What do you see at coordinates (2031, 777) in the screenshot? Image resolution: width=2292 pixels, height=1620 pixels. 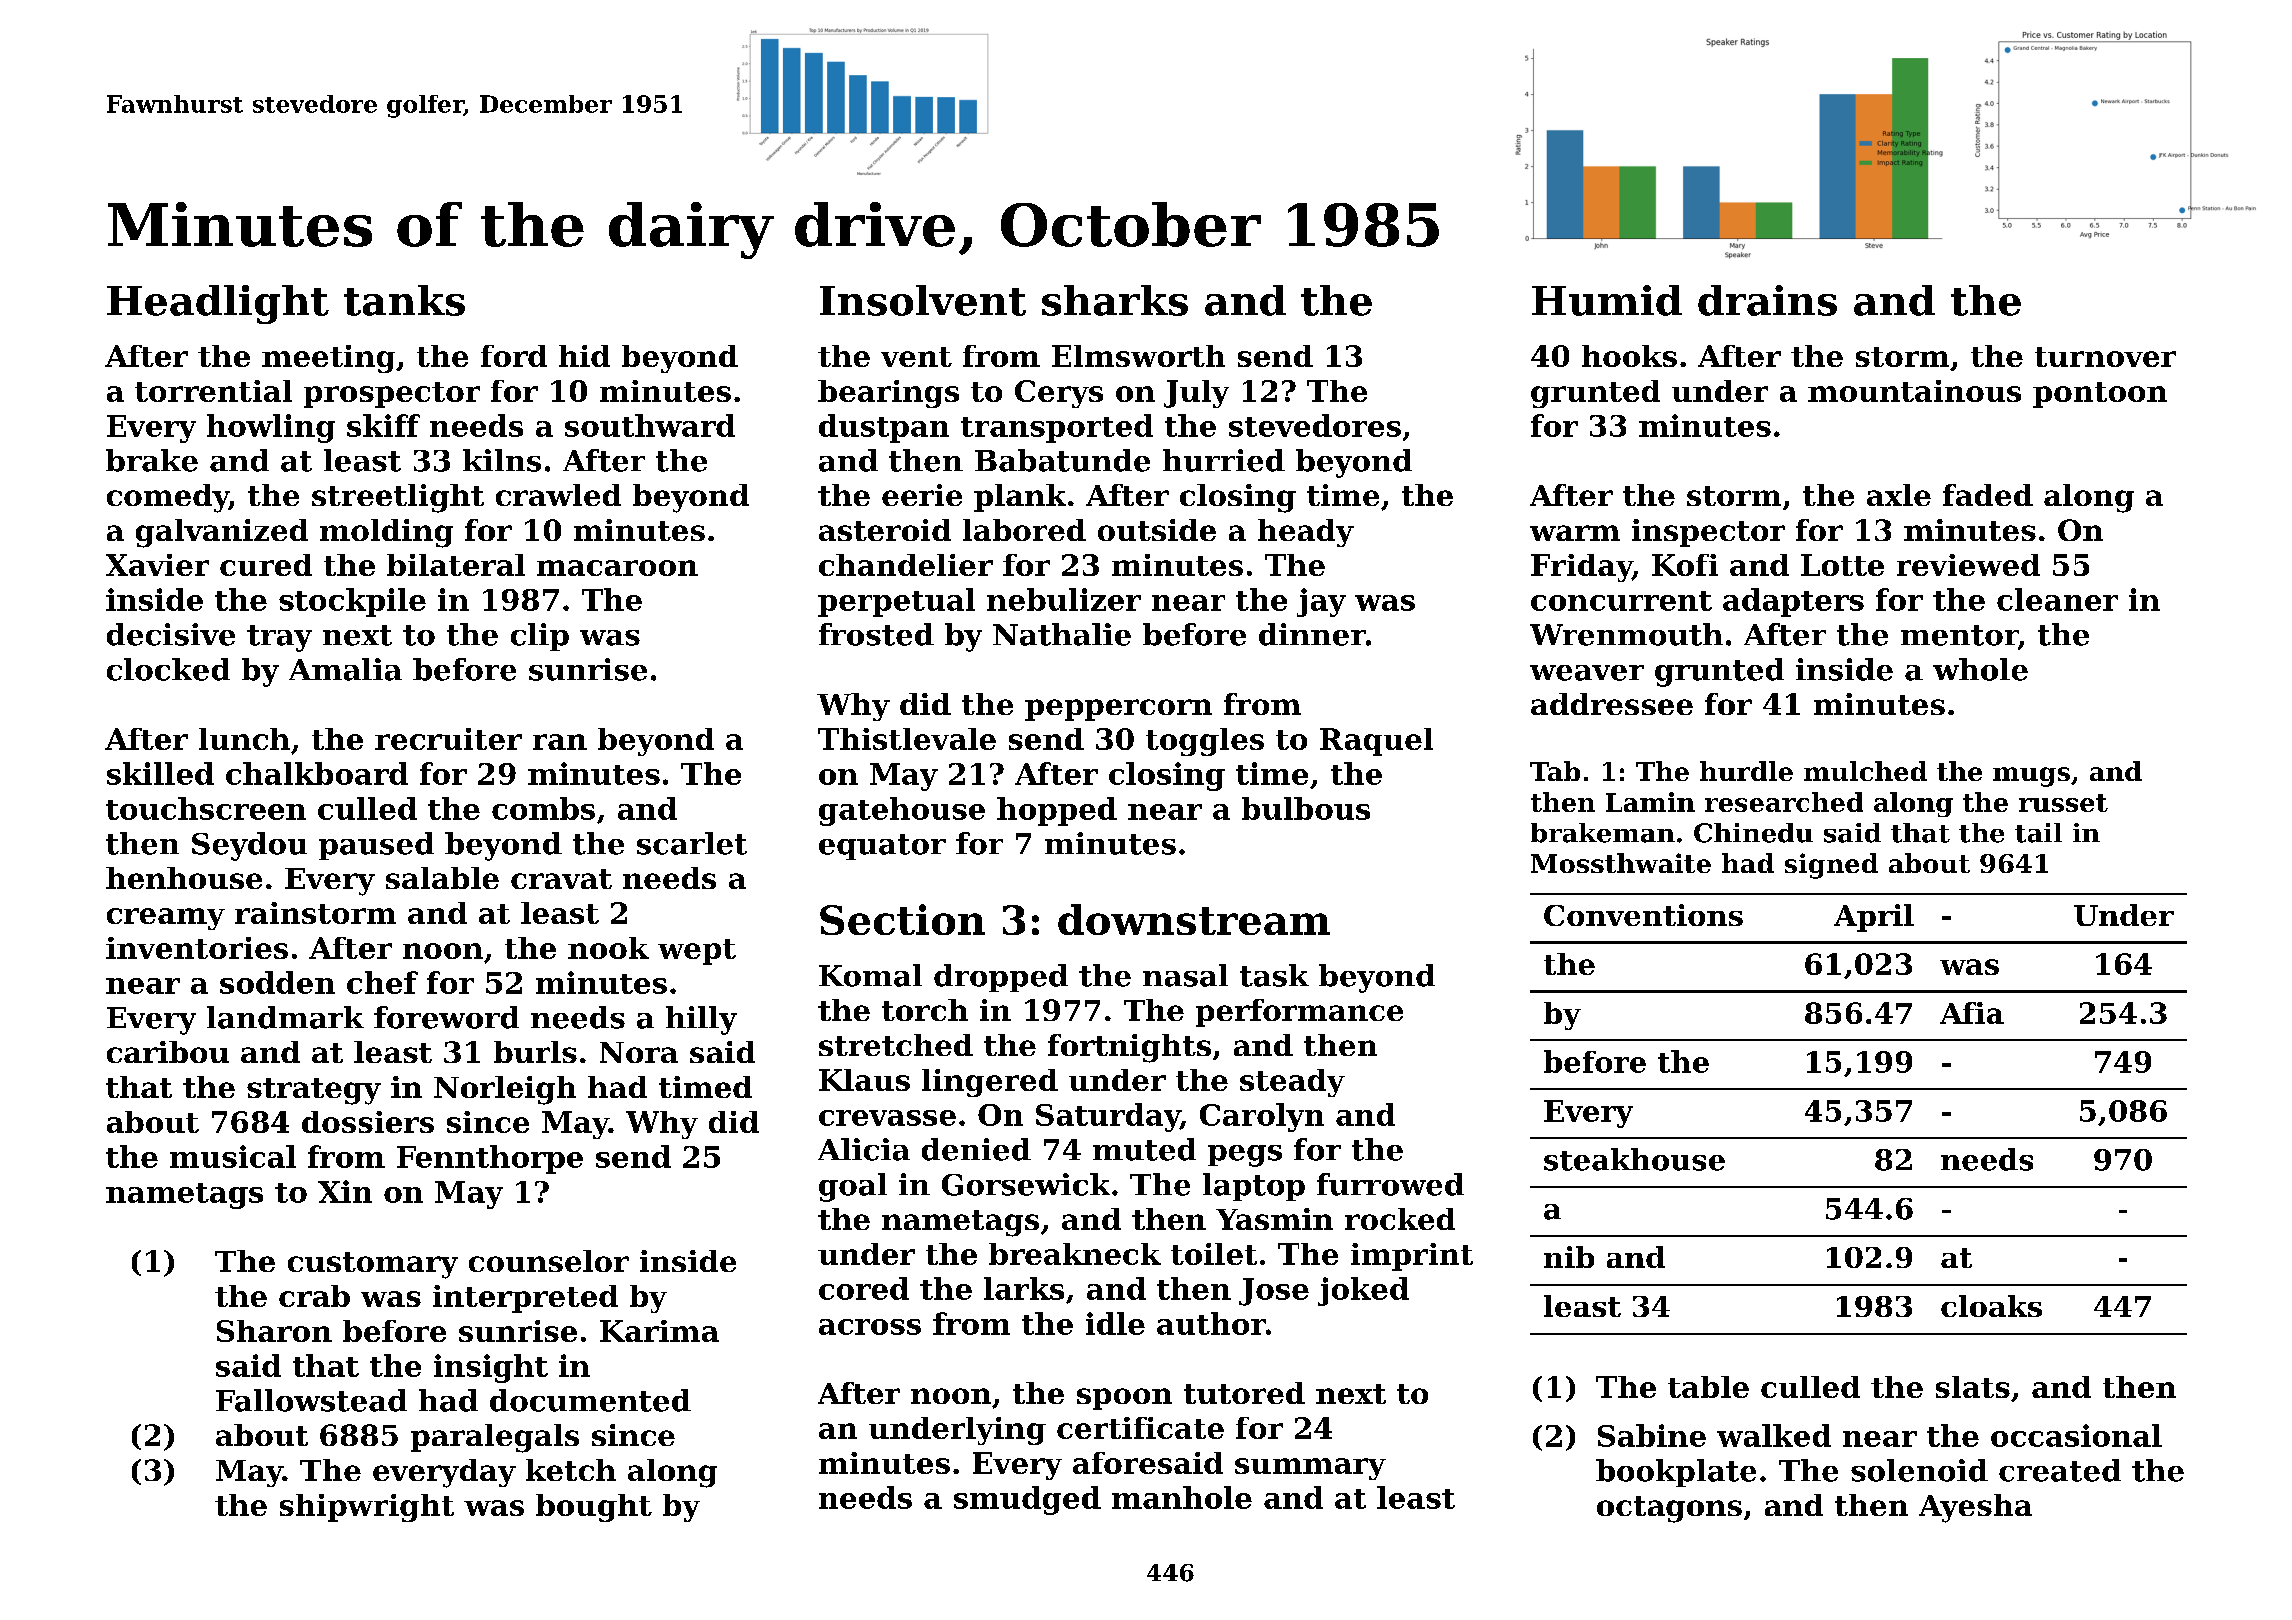 I see `mugs` at bounding box center [2031, 777].
